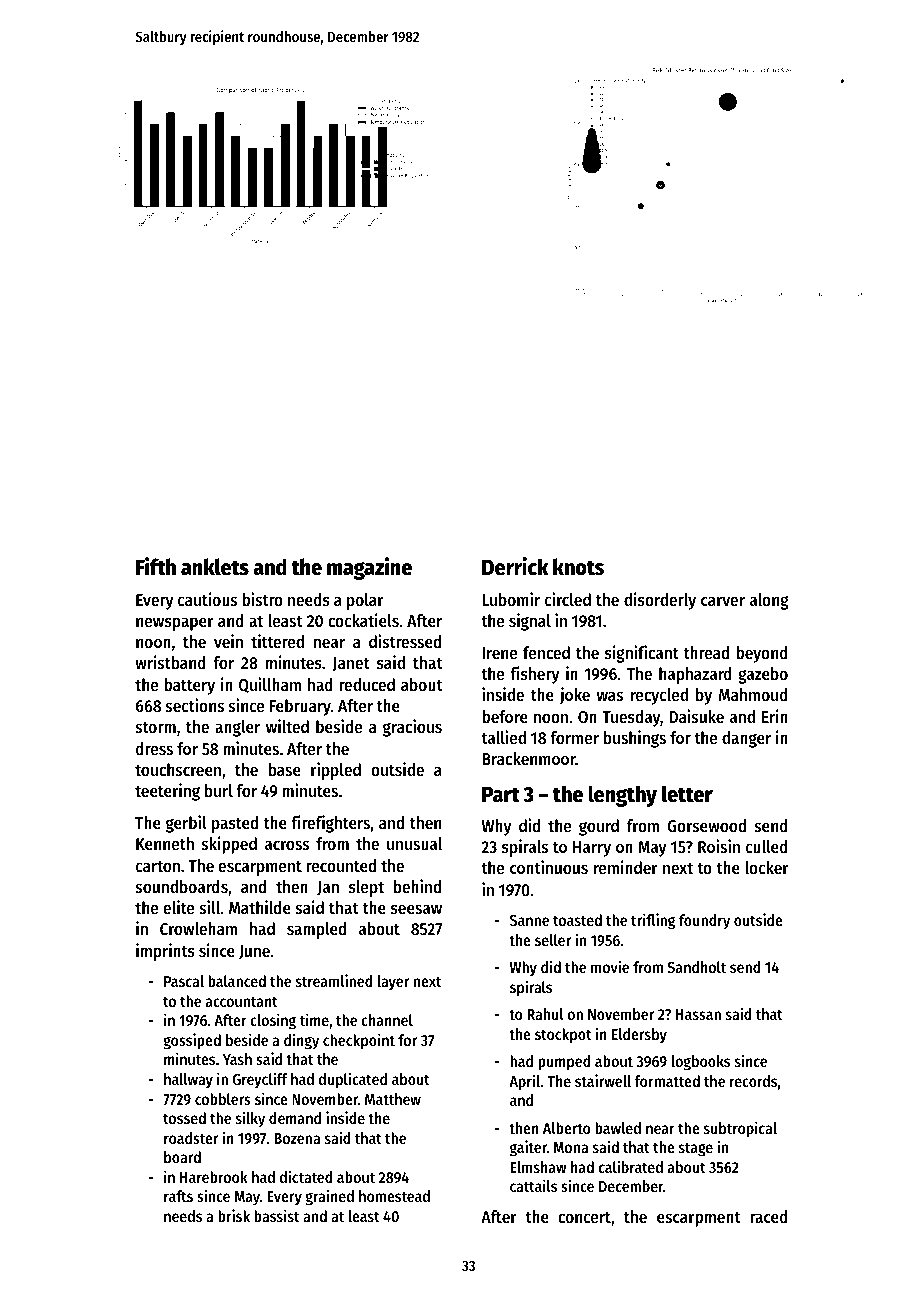  What do you see at coordinates (405, 641) in the document?
I see `distressed` at bounding box center [405, 641].
